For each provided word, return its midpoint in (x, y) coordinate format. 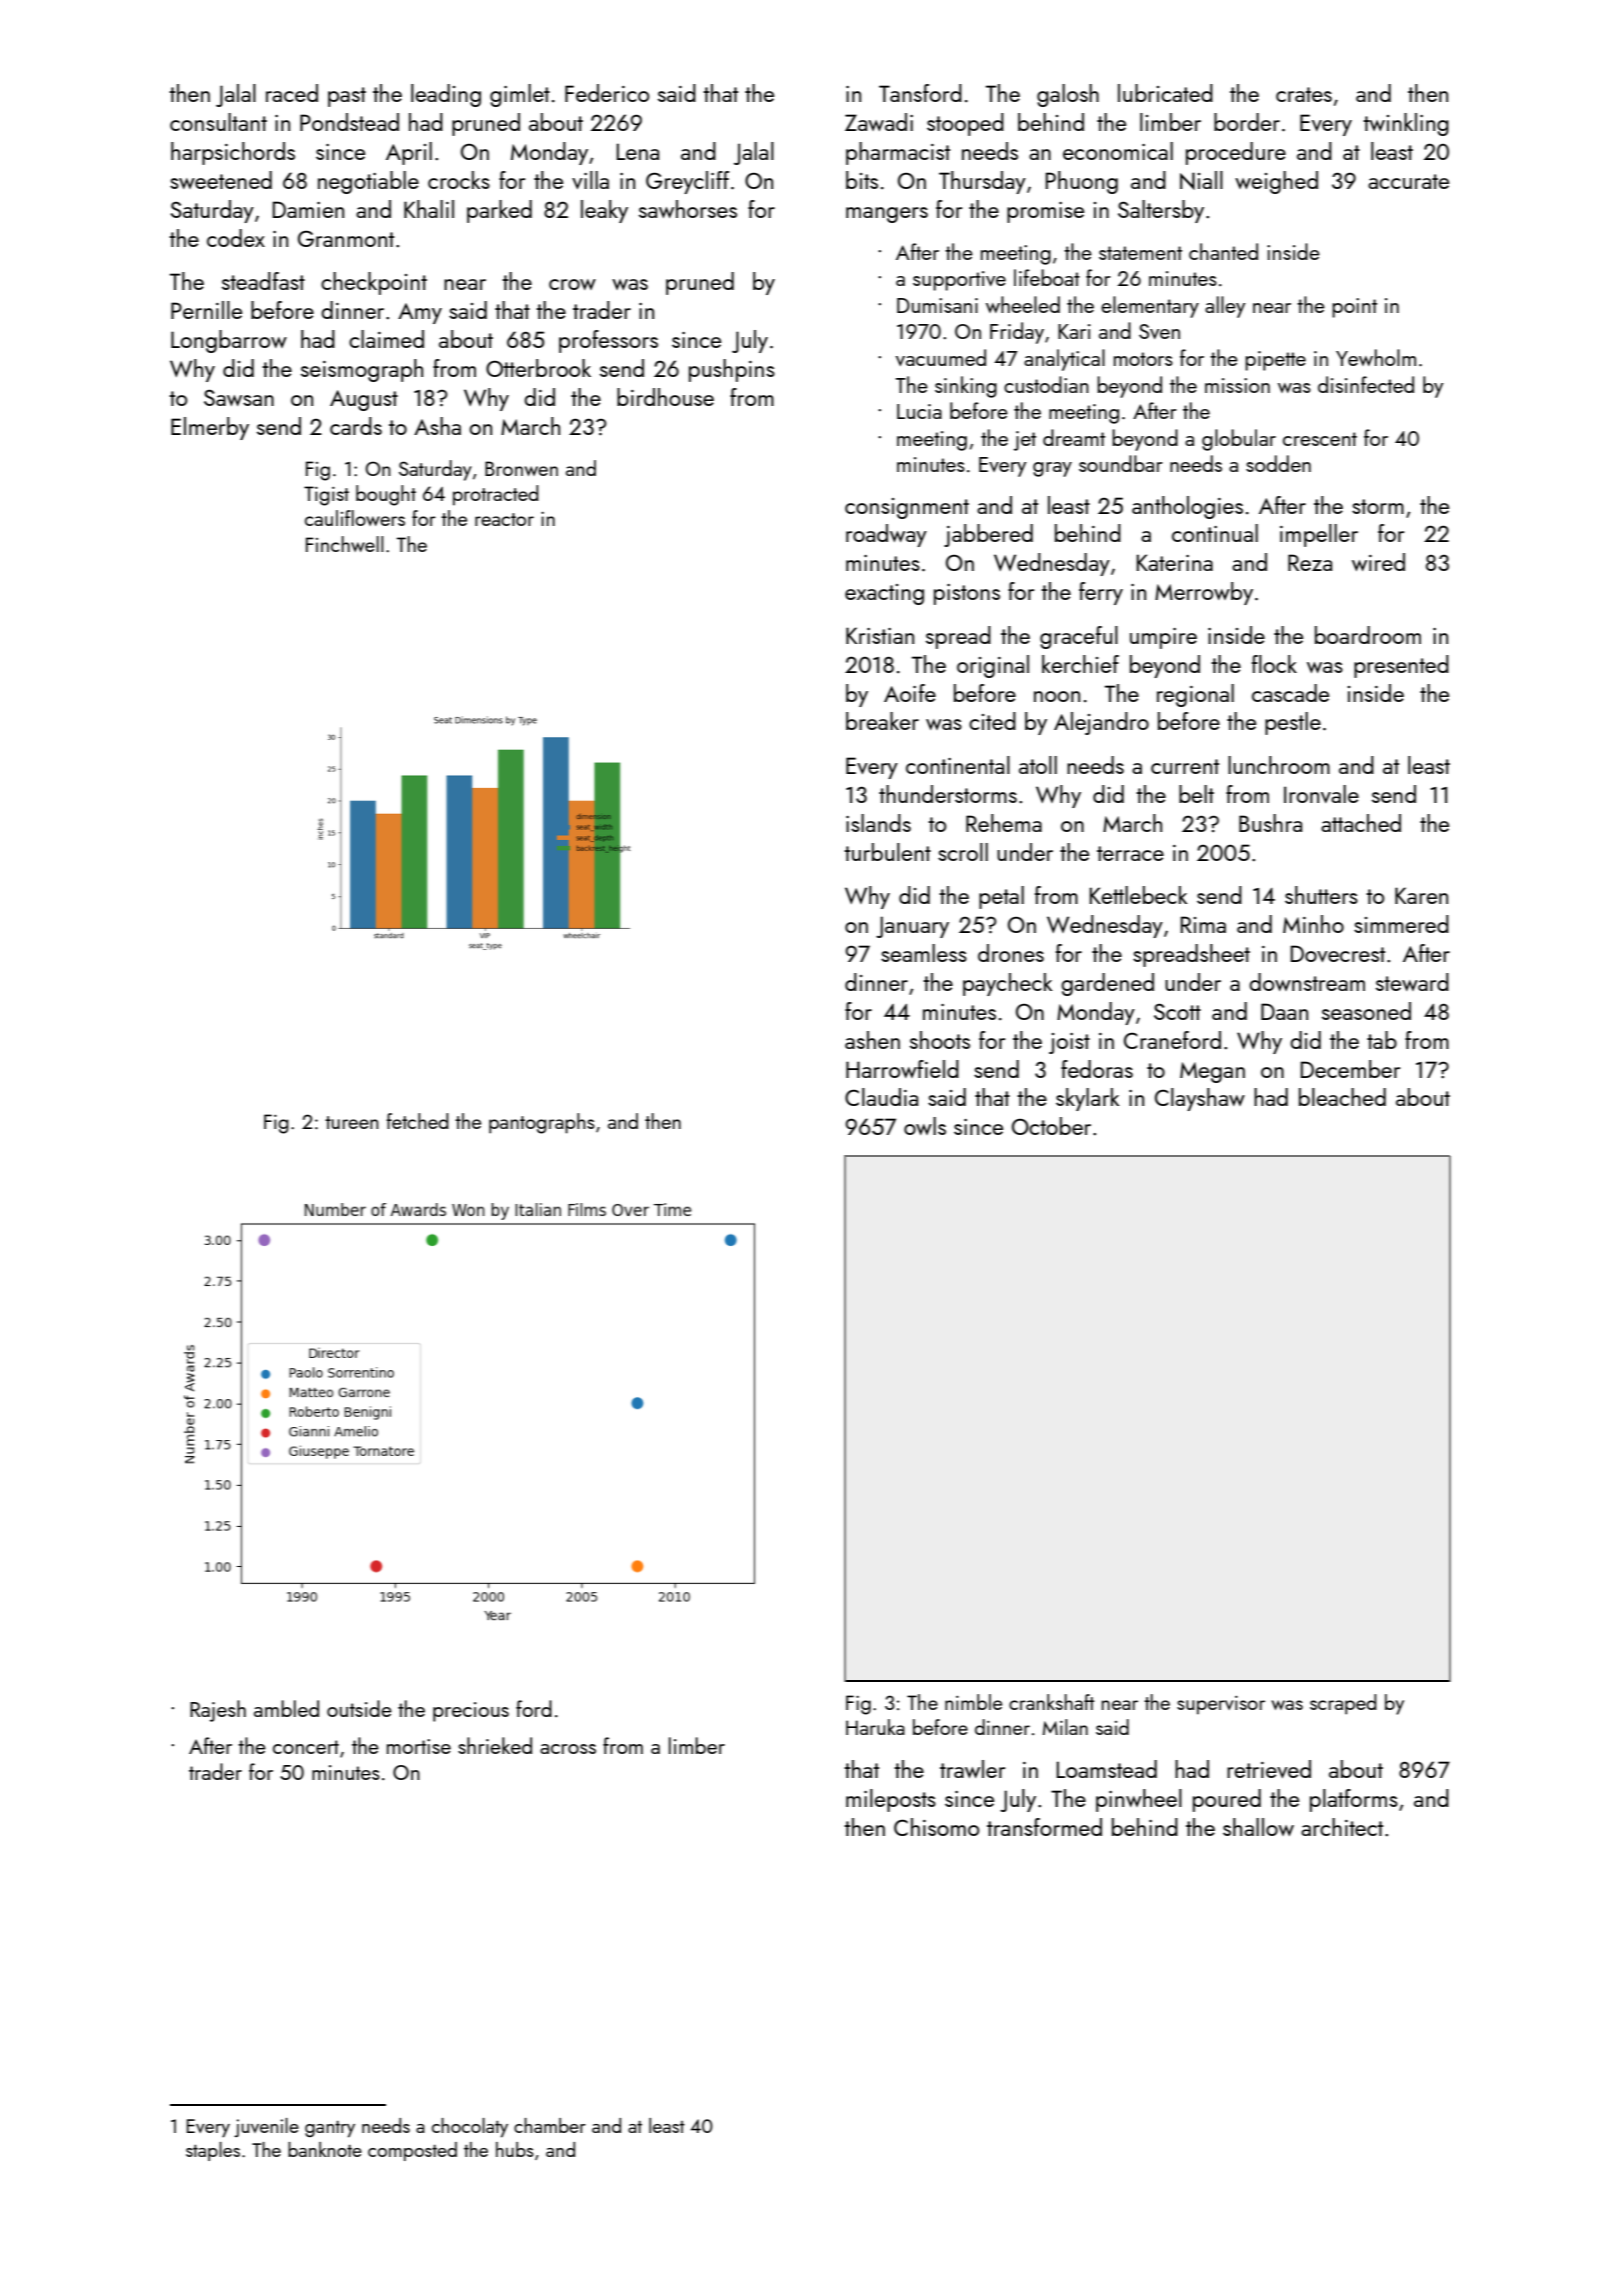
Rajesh (218, 1711)
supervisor (1221, 1705)
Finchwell (345, 544)
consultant (218, 122)
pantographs (542, 1123)
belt (1196, 794)
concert (306, 1747)
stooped (965, 124)
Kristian (880, 635)
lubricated (1165, 93)
